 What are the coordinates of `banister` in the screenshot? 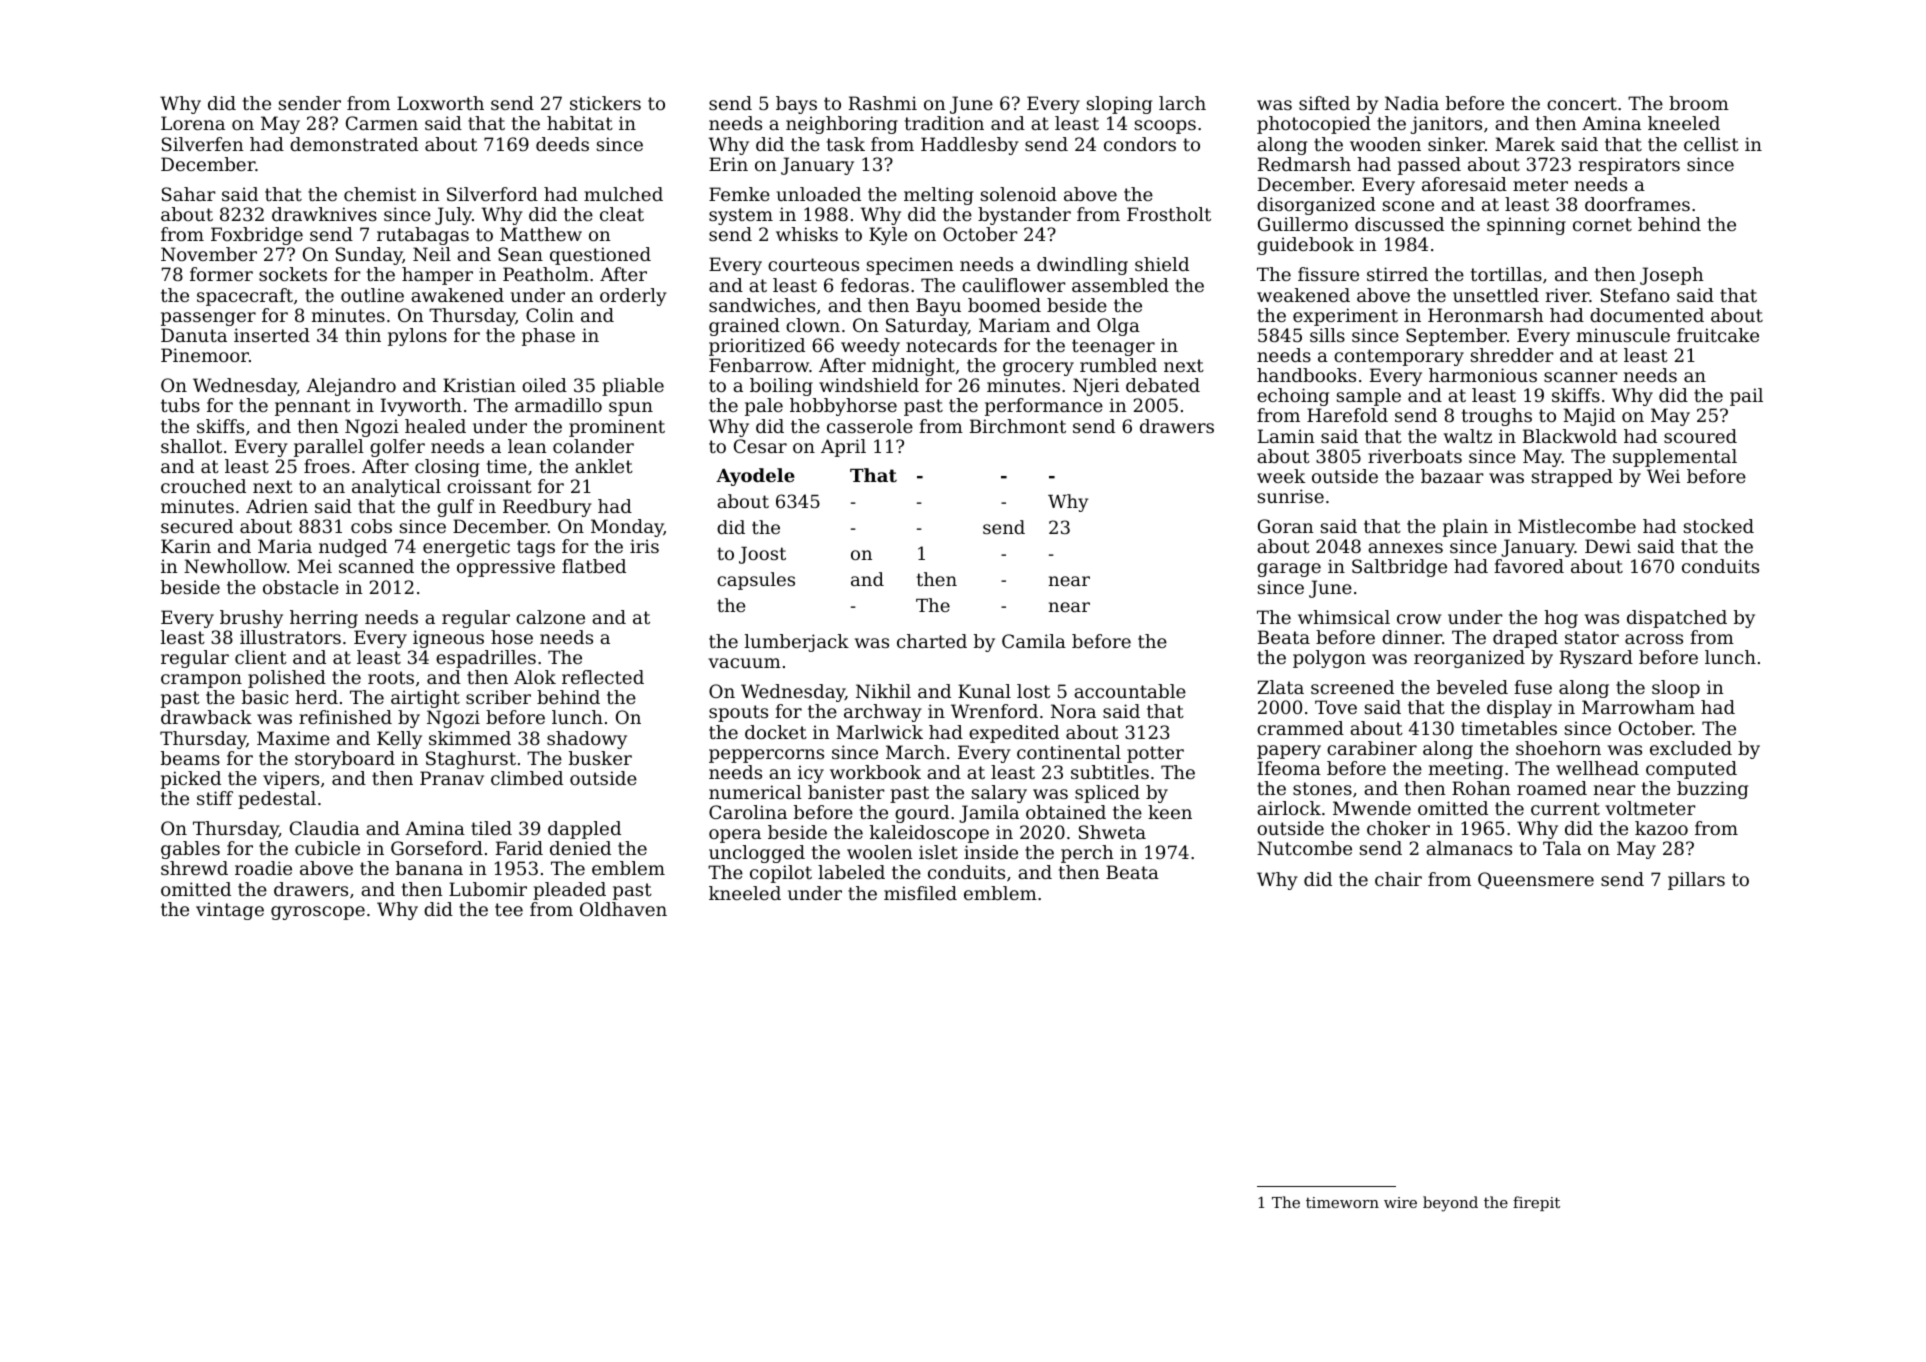 It's located at (846, 792).
